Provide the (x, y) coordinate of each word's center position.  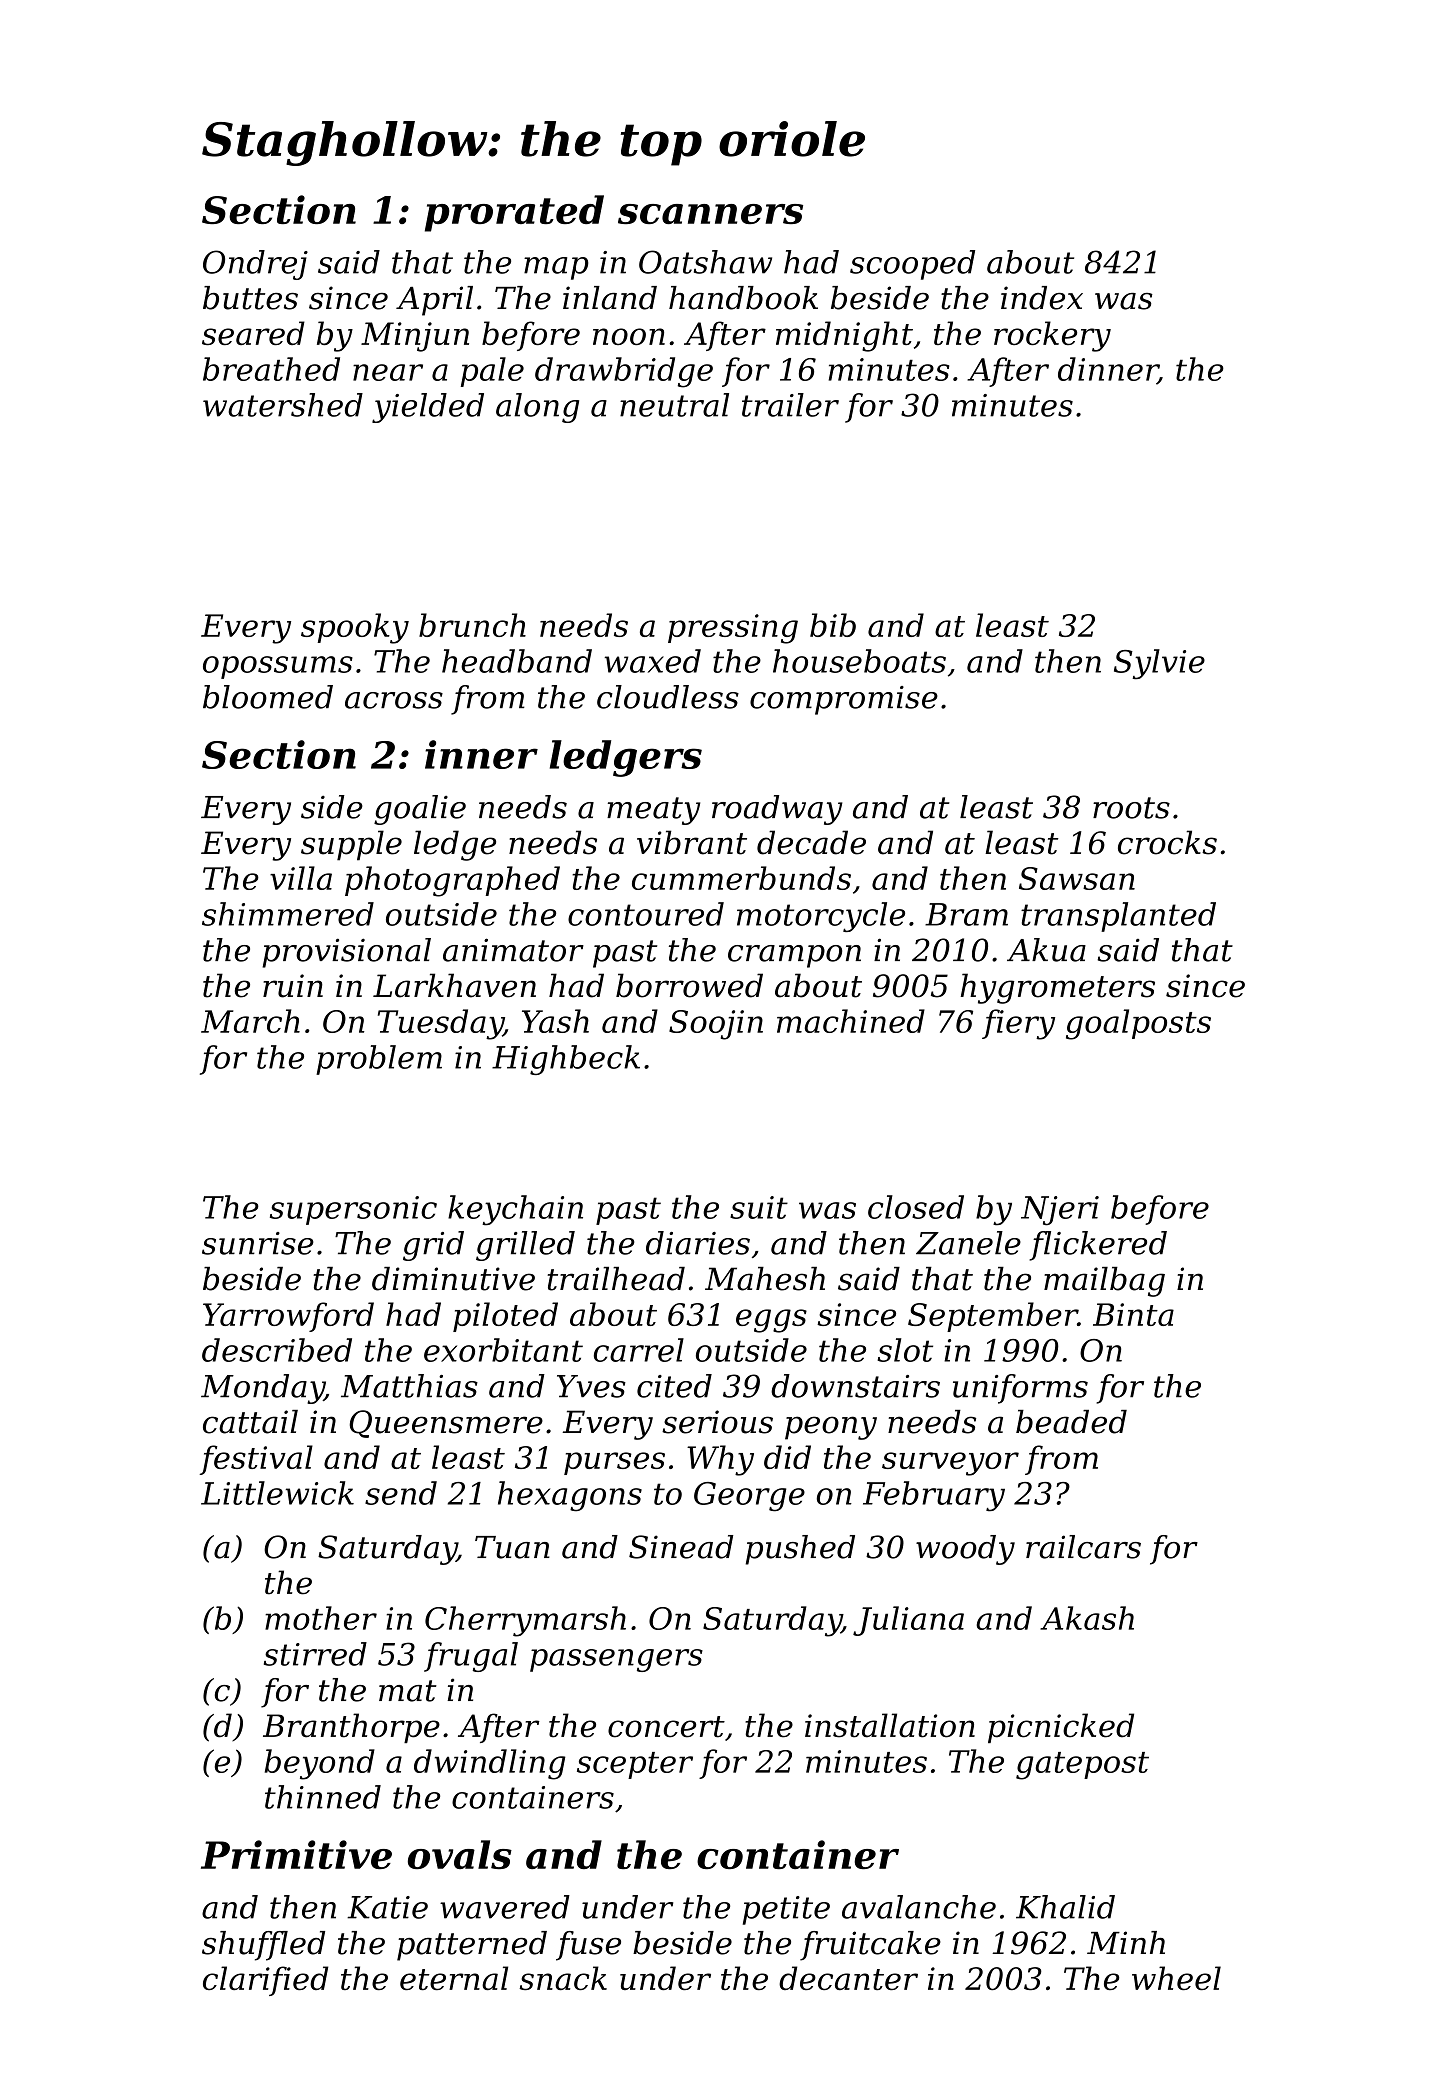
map (556, 268)
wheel (1176, 1978)
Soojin (716, 1025)
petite (786, 1910)
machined (851, 1021)
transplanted (1118, 917)
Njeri (1060, 1211)
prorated (514, 213)
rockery (1052, 336)
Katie (387, 1907)
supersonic (353, 1210)
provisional (346, 953)
